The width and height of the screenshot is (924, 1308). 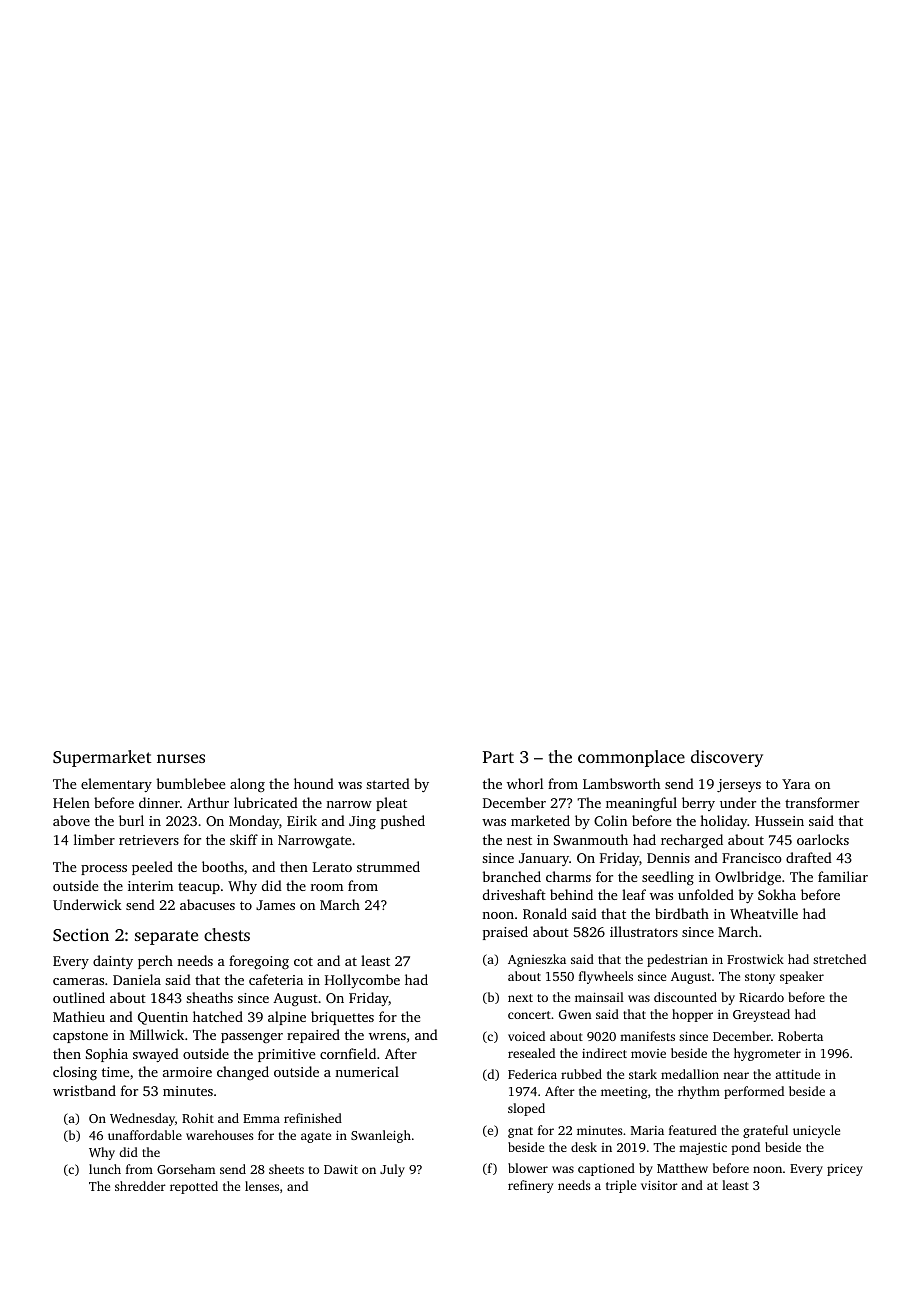 What do you see at coordinates (131, 820) in the screenshot?
I see `burl` at bounding box center [131, 820].
